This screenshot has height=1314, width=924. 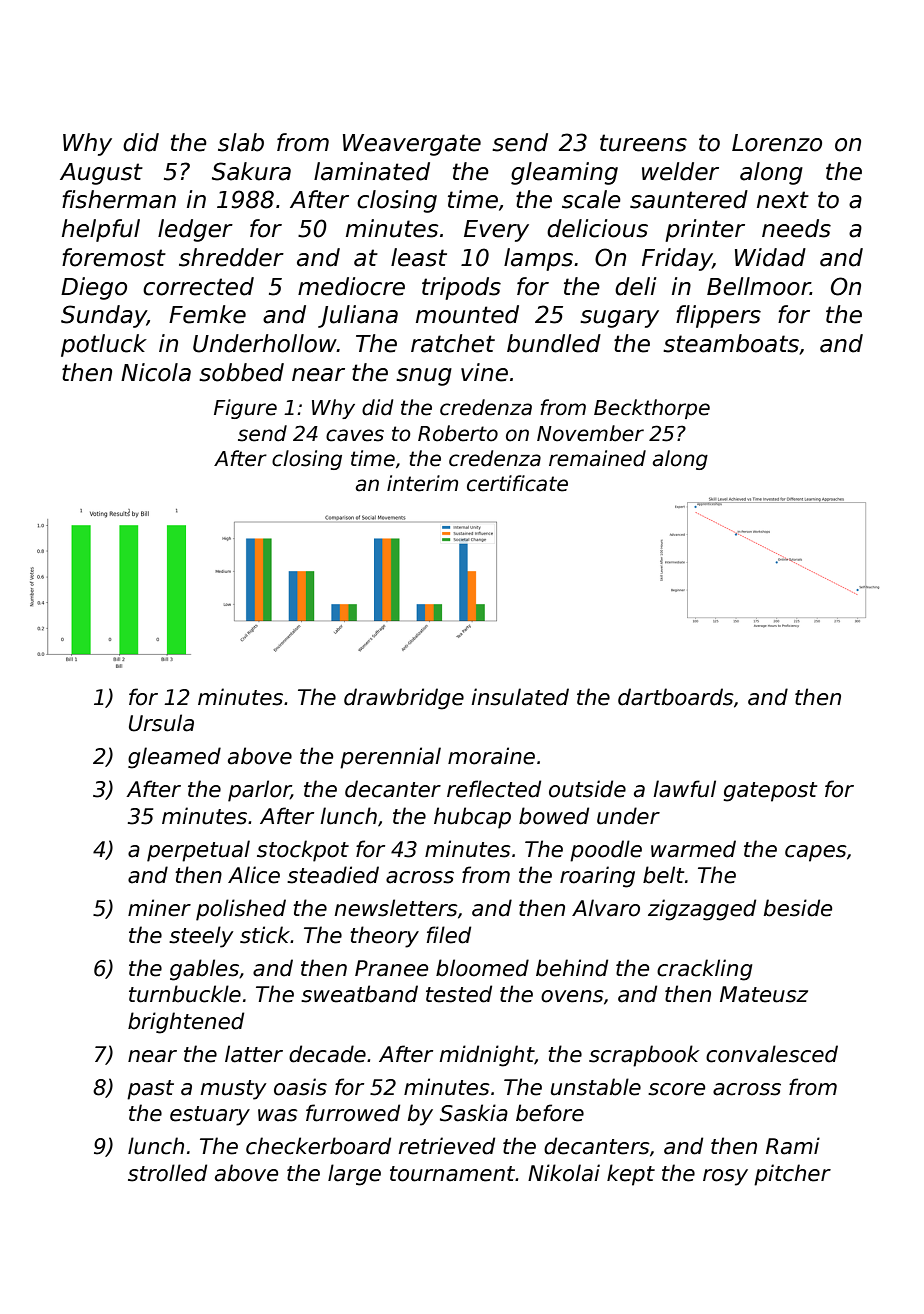 What do you see at coordinates (259, 791) in the screenshot?
I see `parlor` at bounding box center [259, 791].
